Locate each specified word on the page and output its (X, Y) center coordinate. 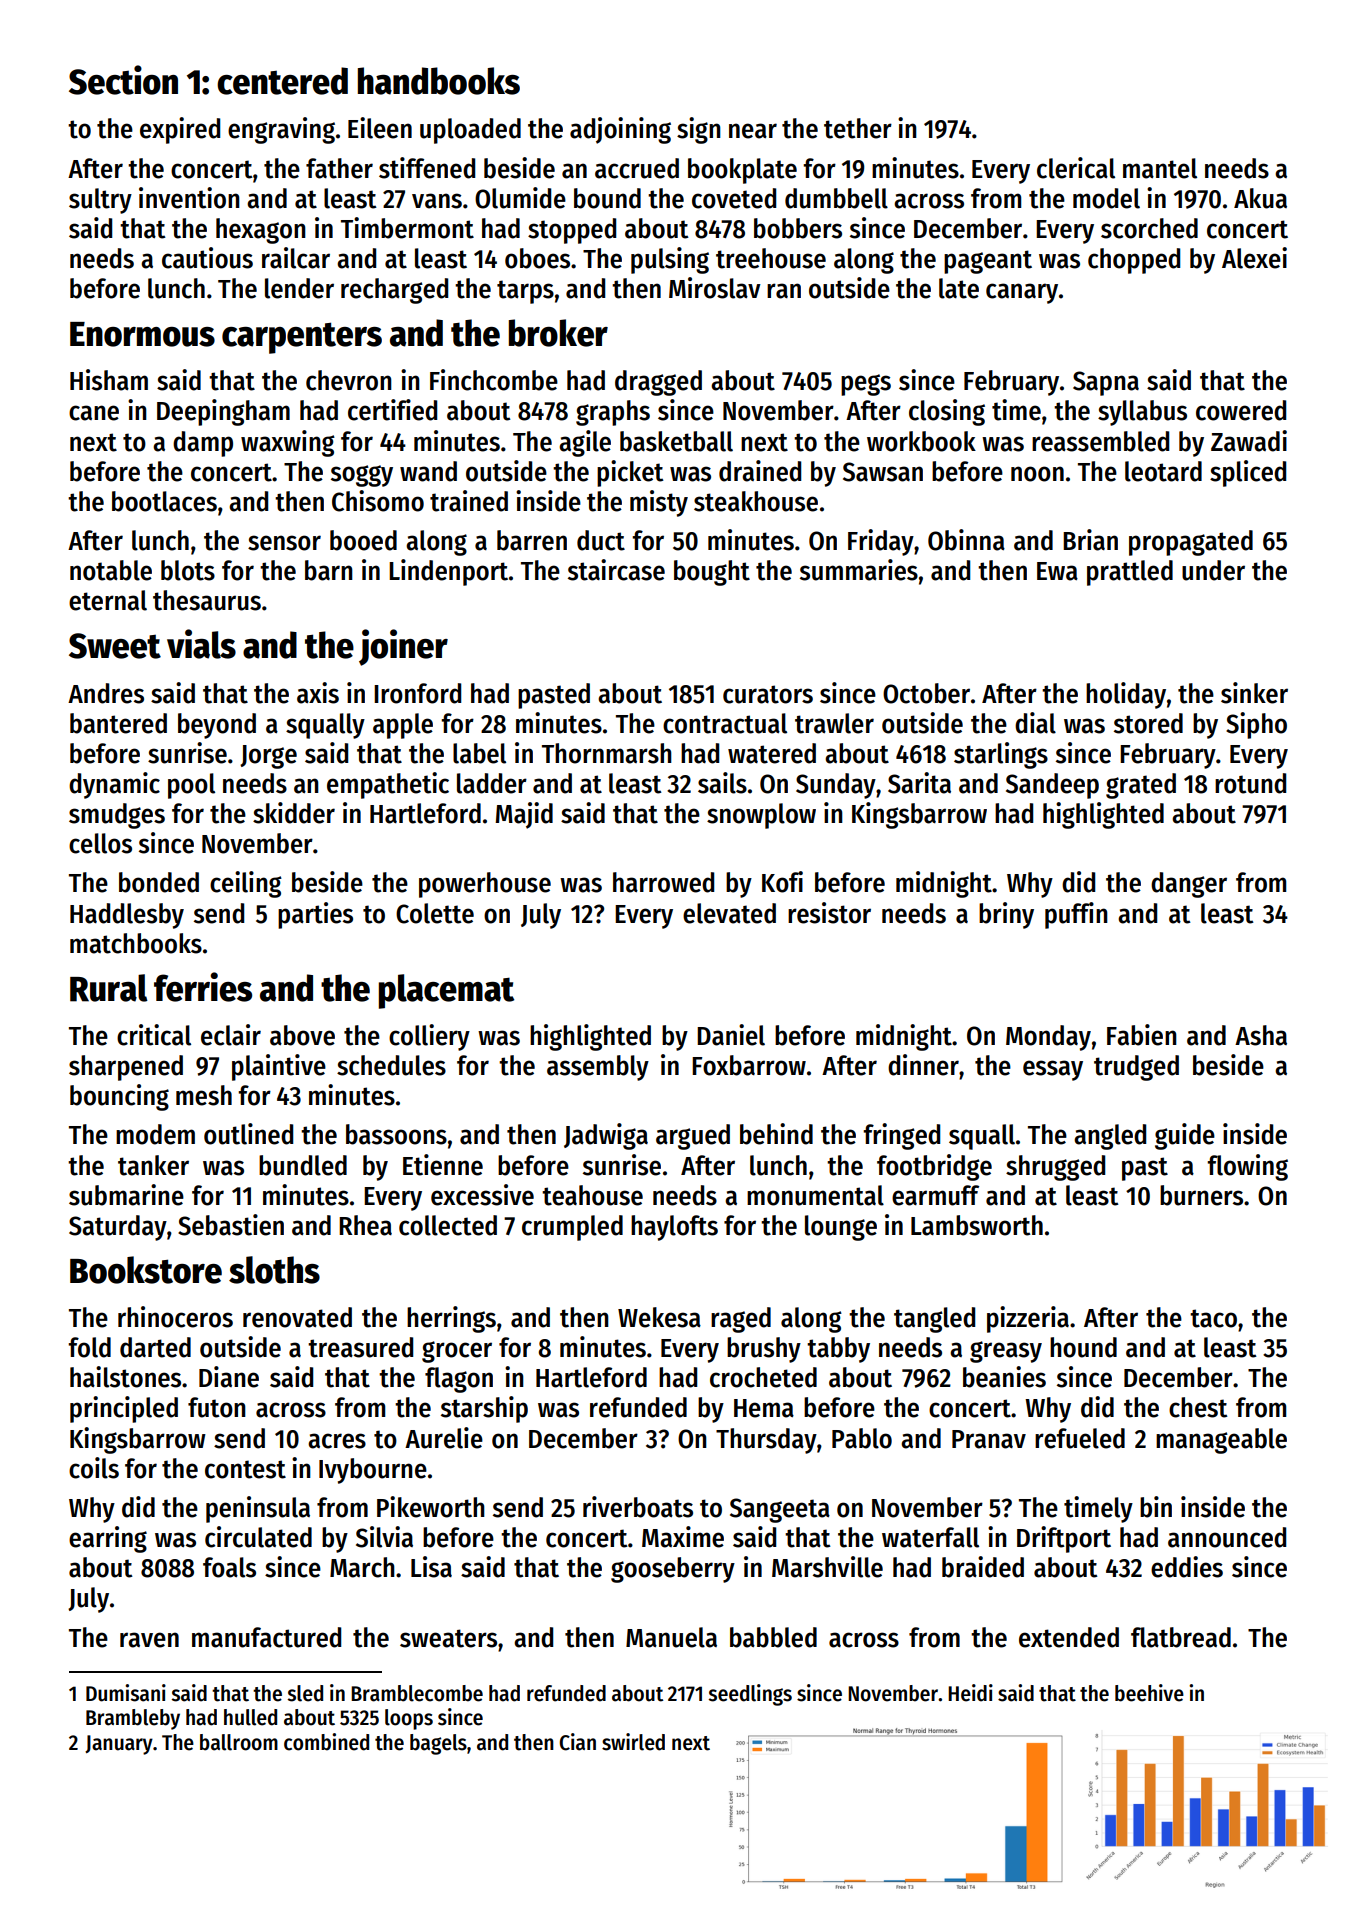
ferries (203, 987)
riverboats (638, 1507)
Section (123, 80)
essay (1053, 1070)
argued (693, 1137)
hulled (250, 1717)
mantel (1160, 168)
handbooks (439, 81)
